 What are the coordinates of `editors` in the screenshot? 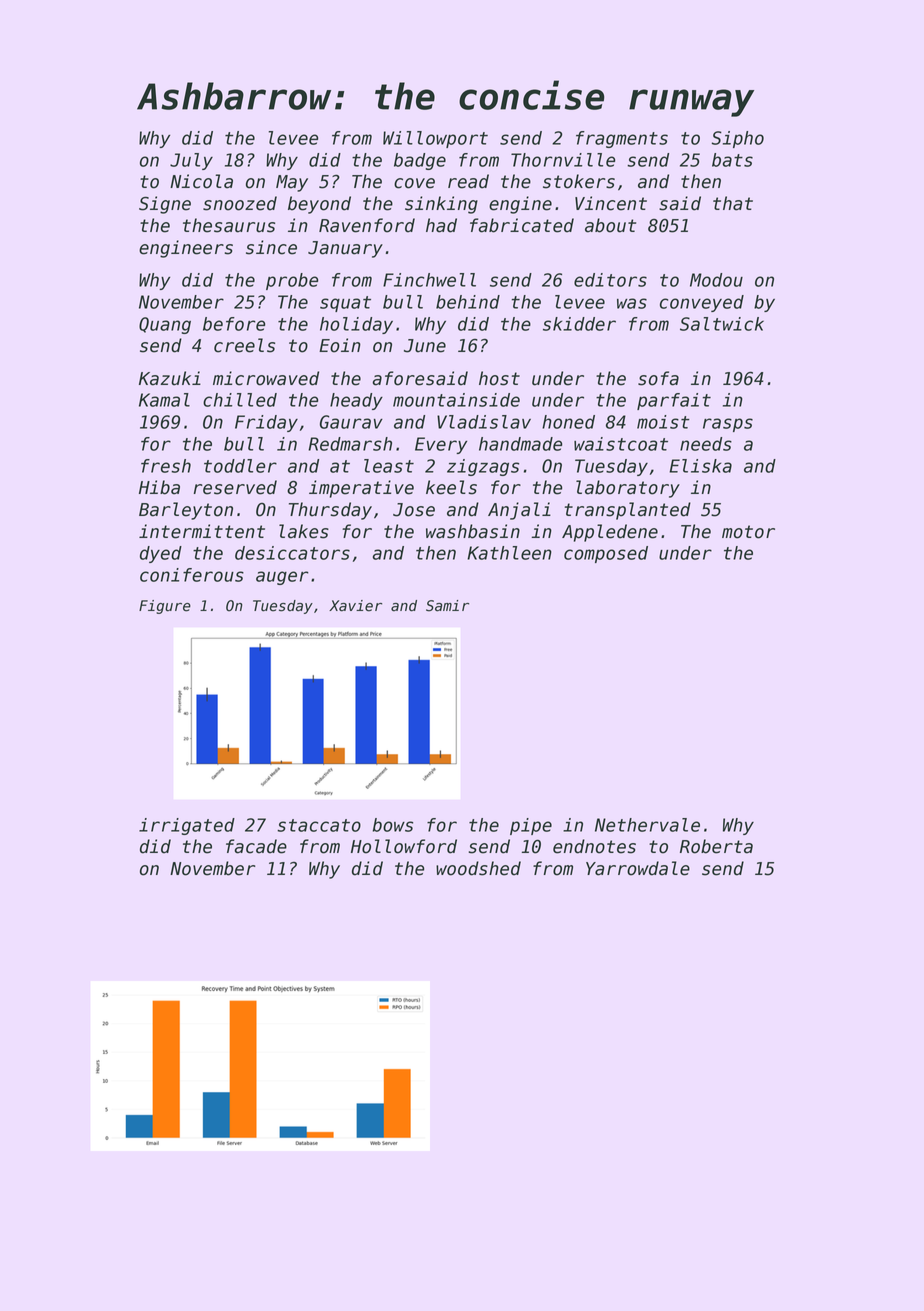 It's located at (610, 280).
